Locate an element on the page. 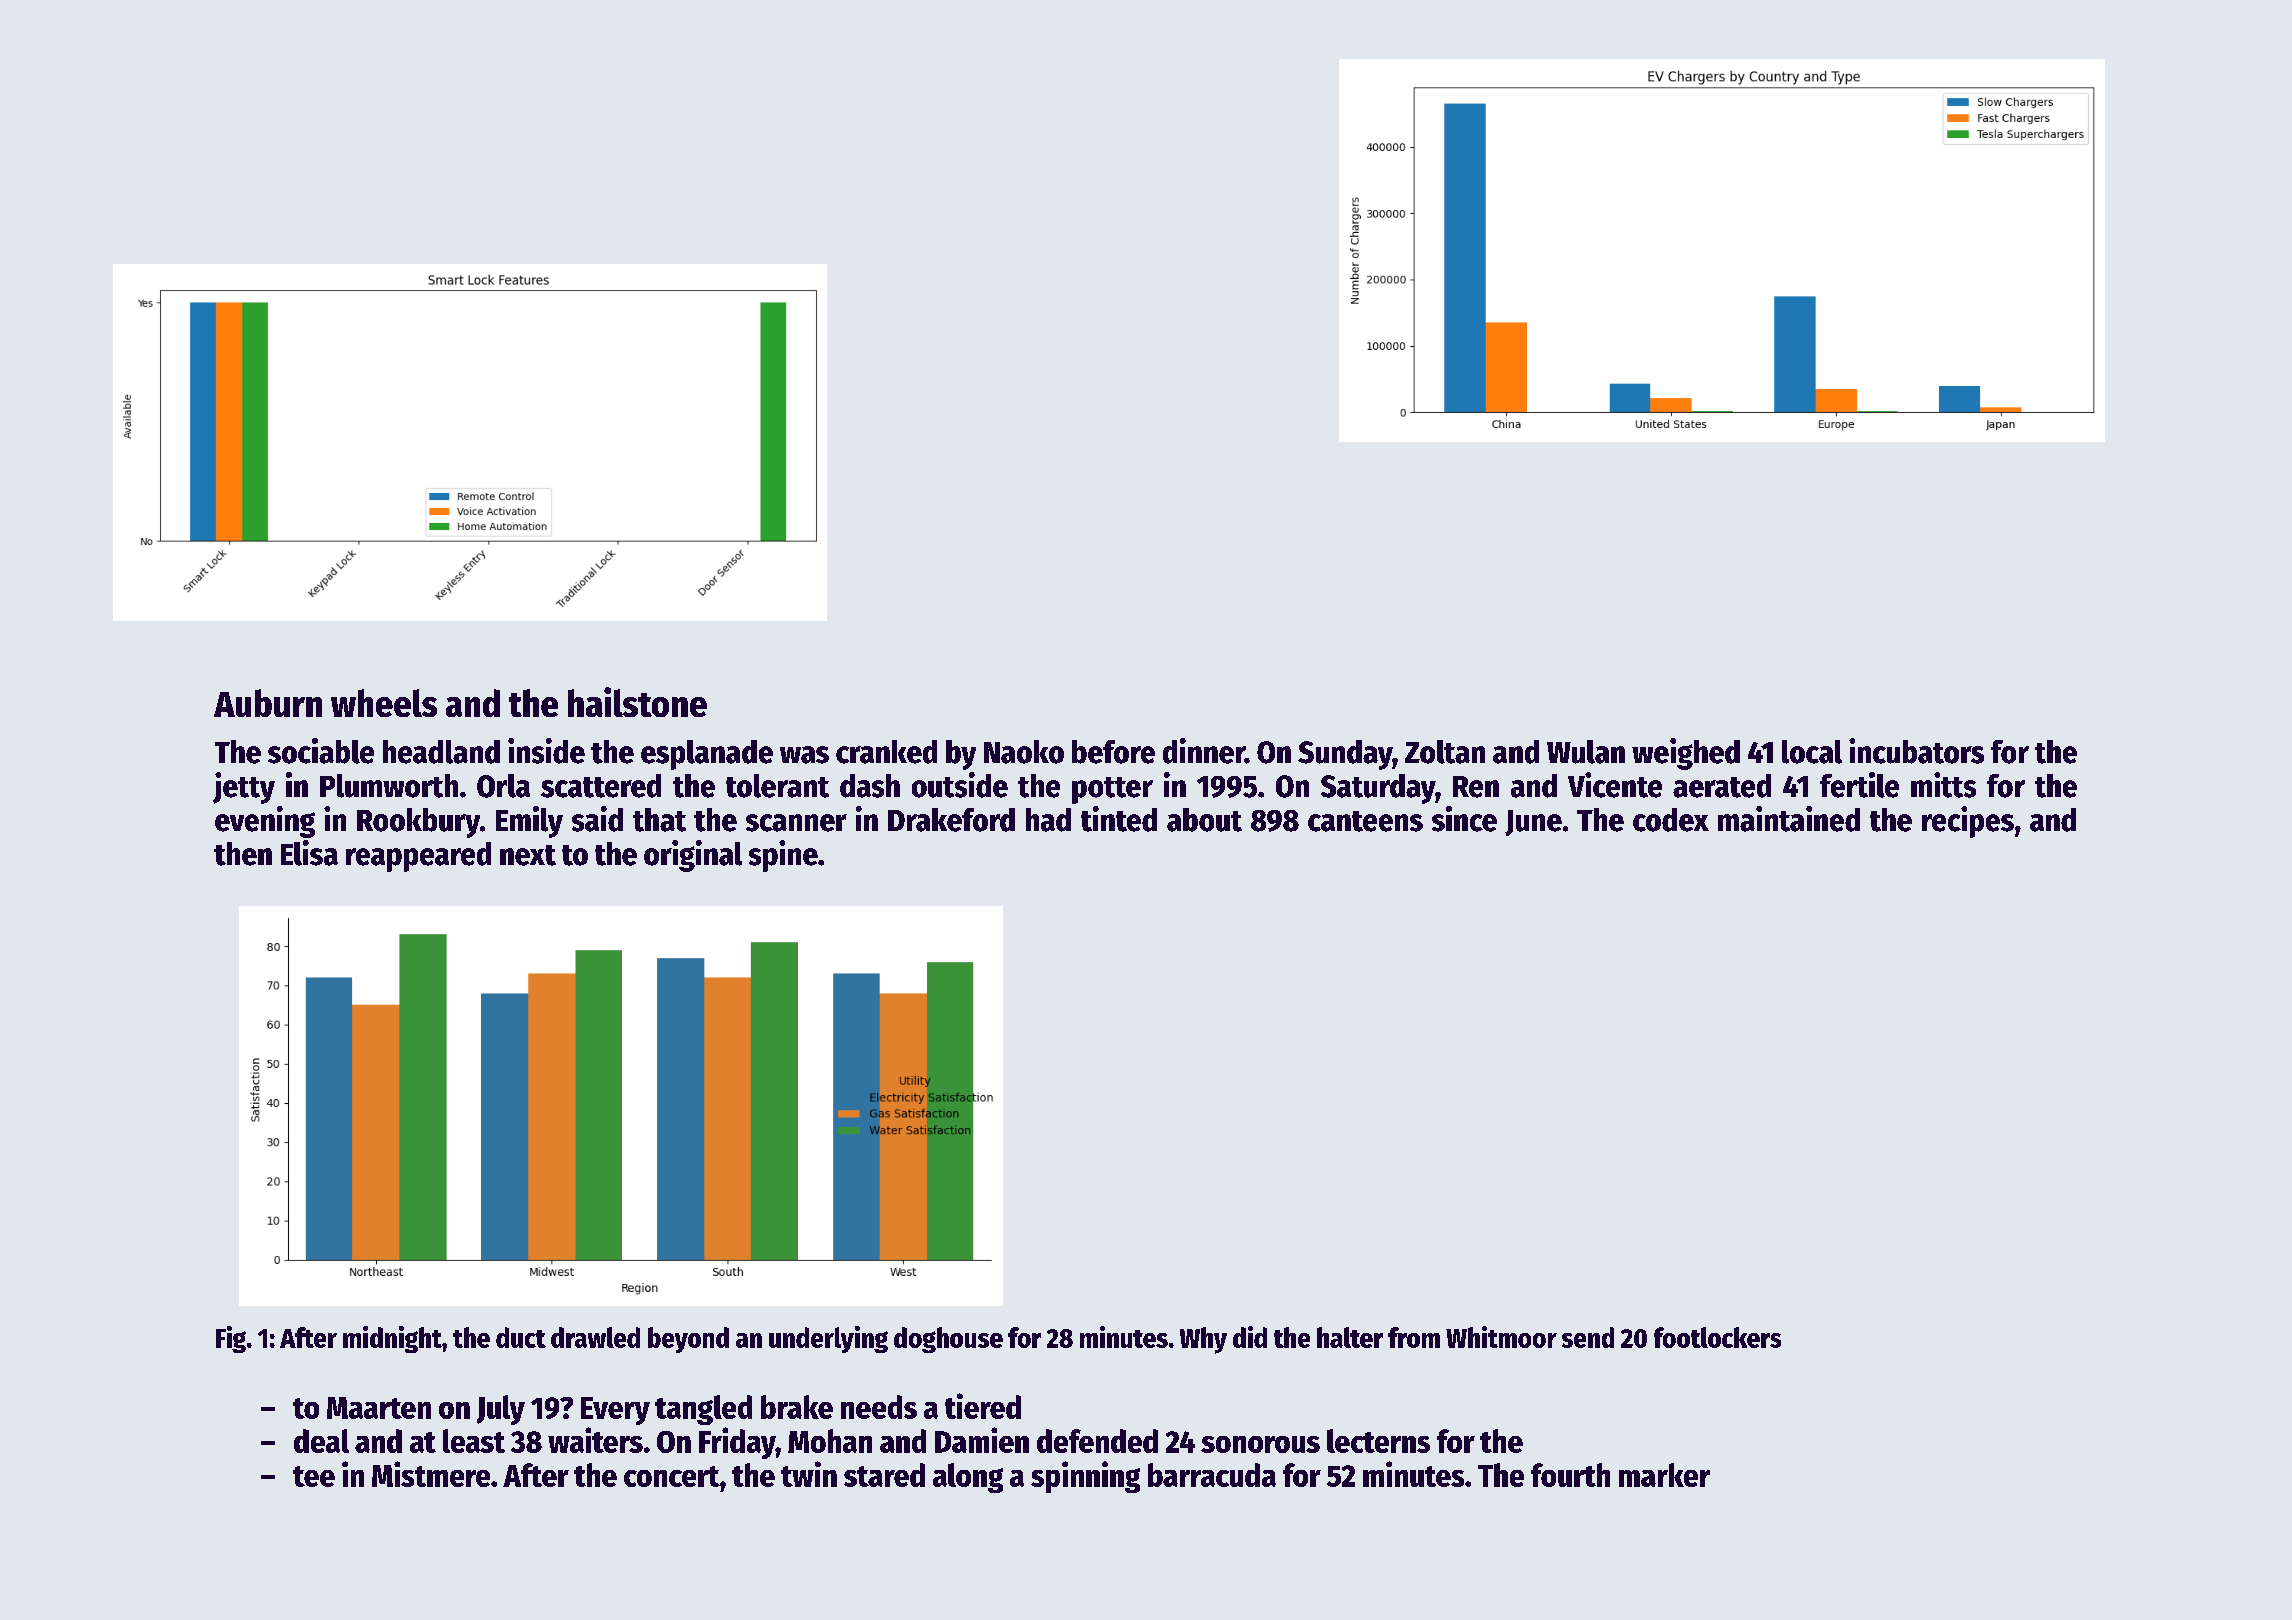 The width and height of the image is (2292, 1620). send is located at coordinates (1588, 1337).
